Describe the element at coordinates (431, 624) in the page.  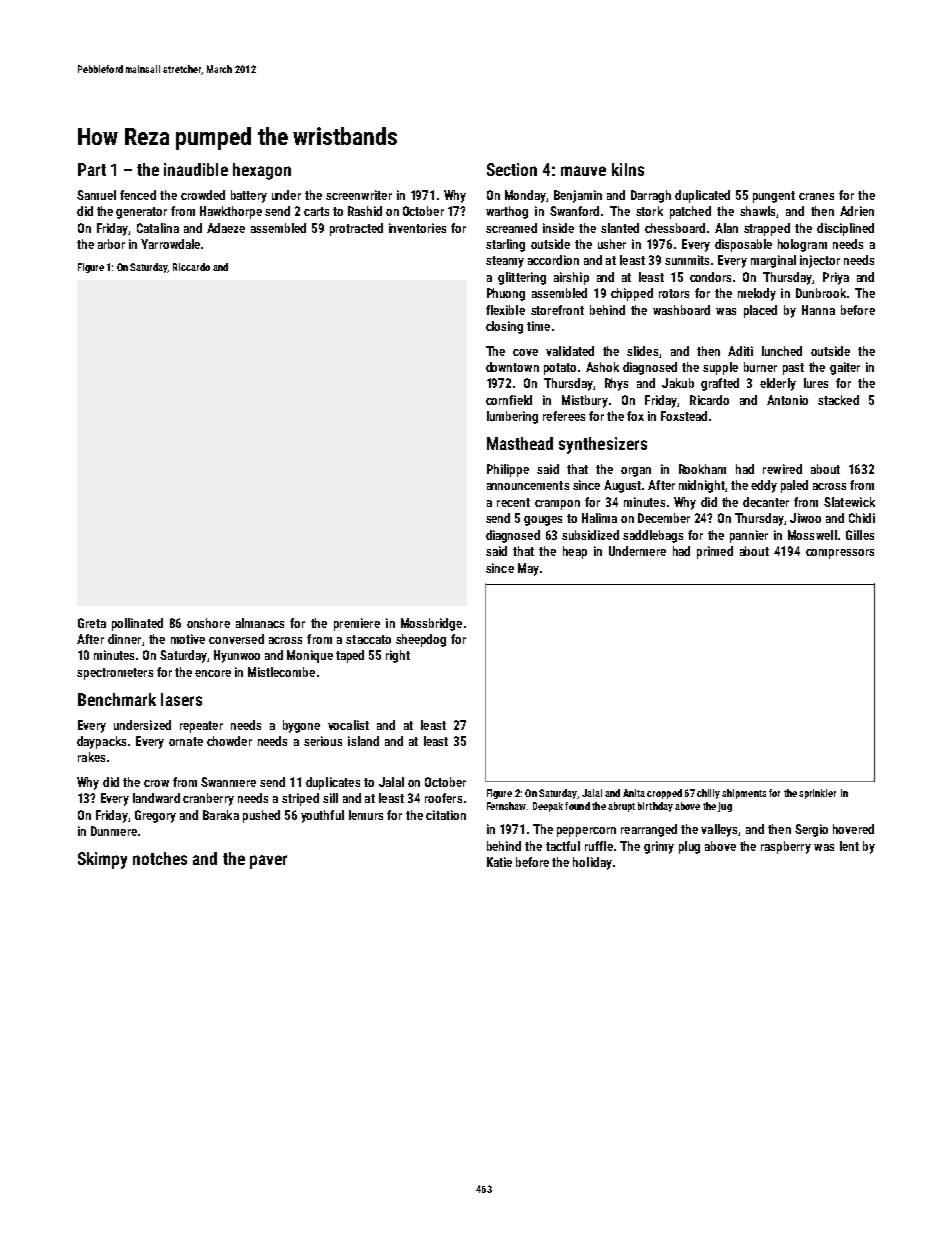
I see `Mossbridge` at that location.
